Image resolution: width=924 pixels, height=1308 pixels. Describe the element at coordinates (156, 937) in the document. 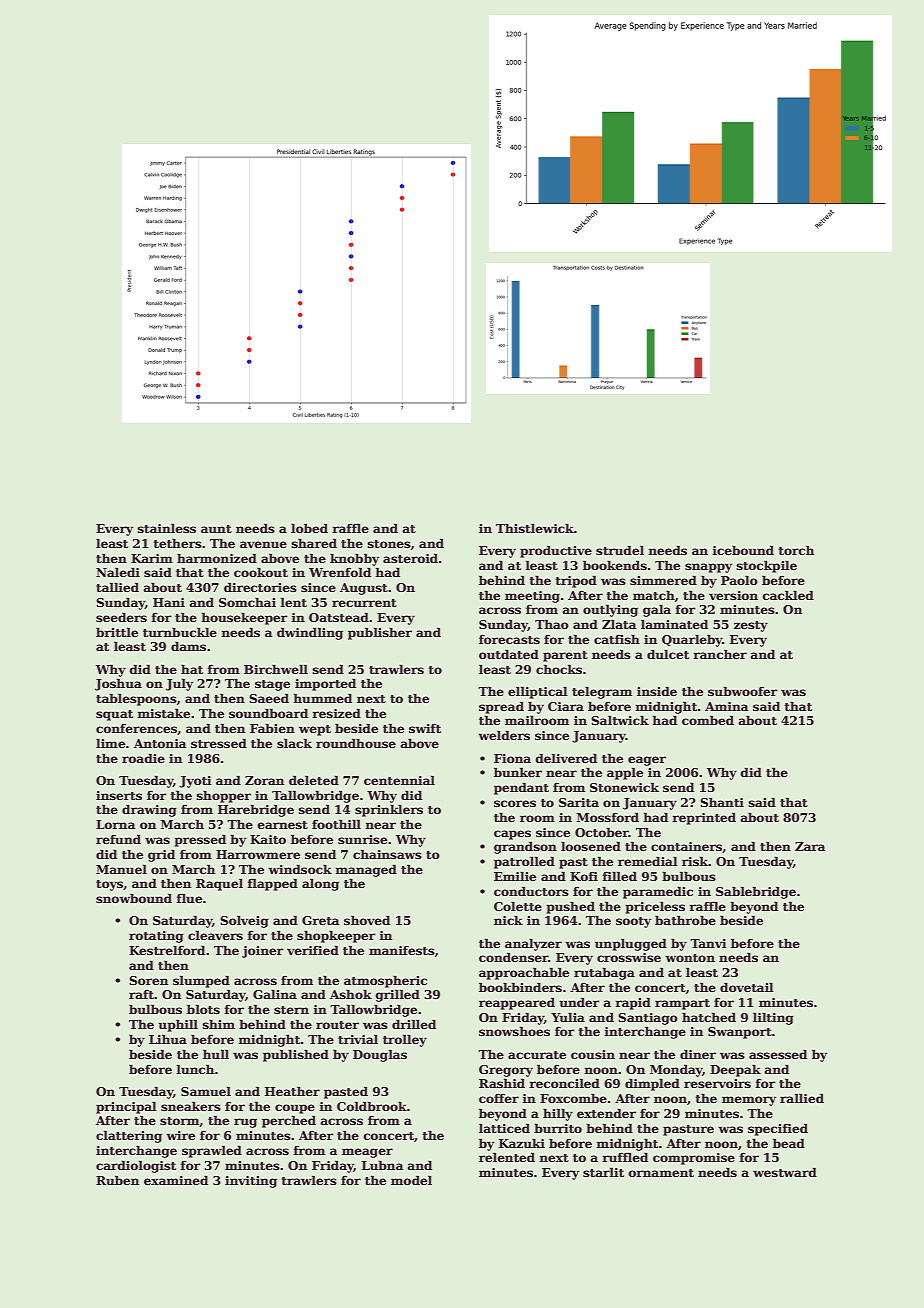

I see `rotating` at that location.
